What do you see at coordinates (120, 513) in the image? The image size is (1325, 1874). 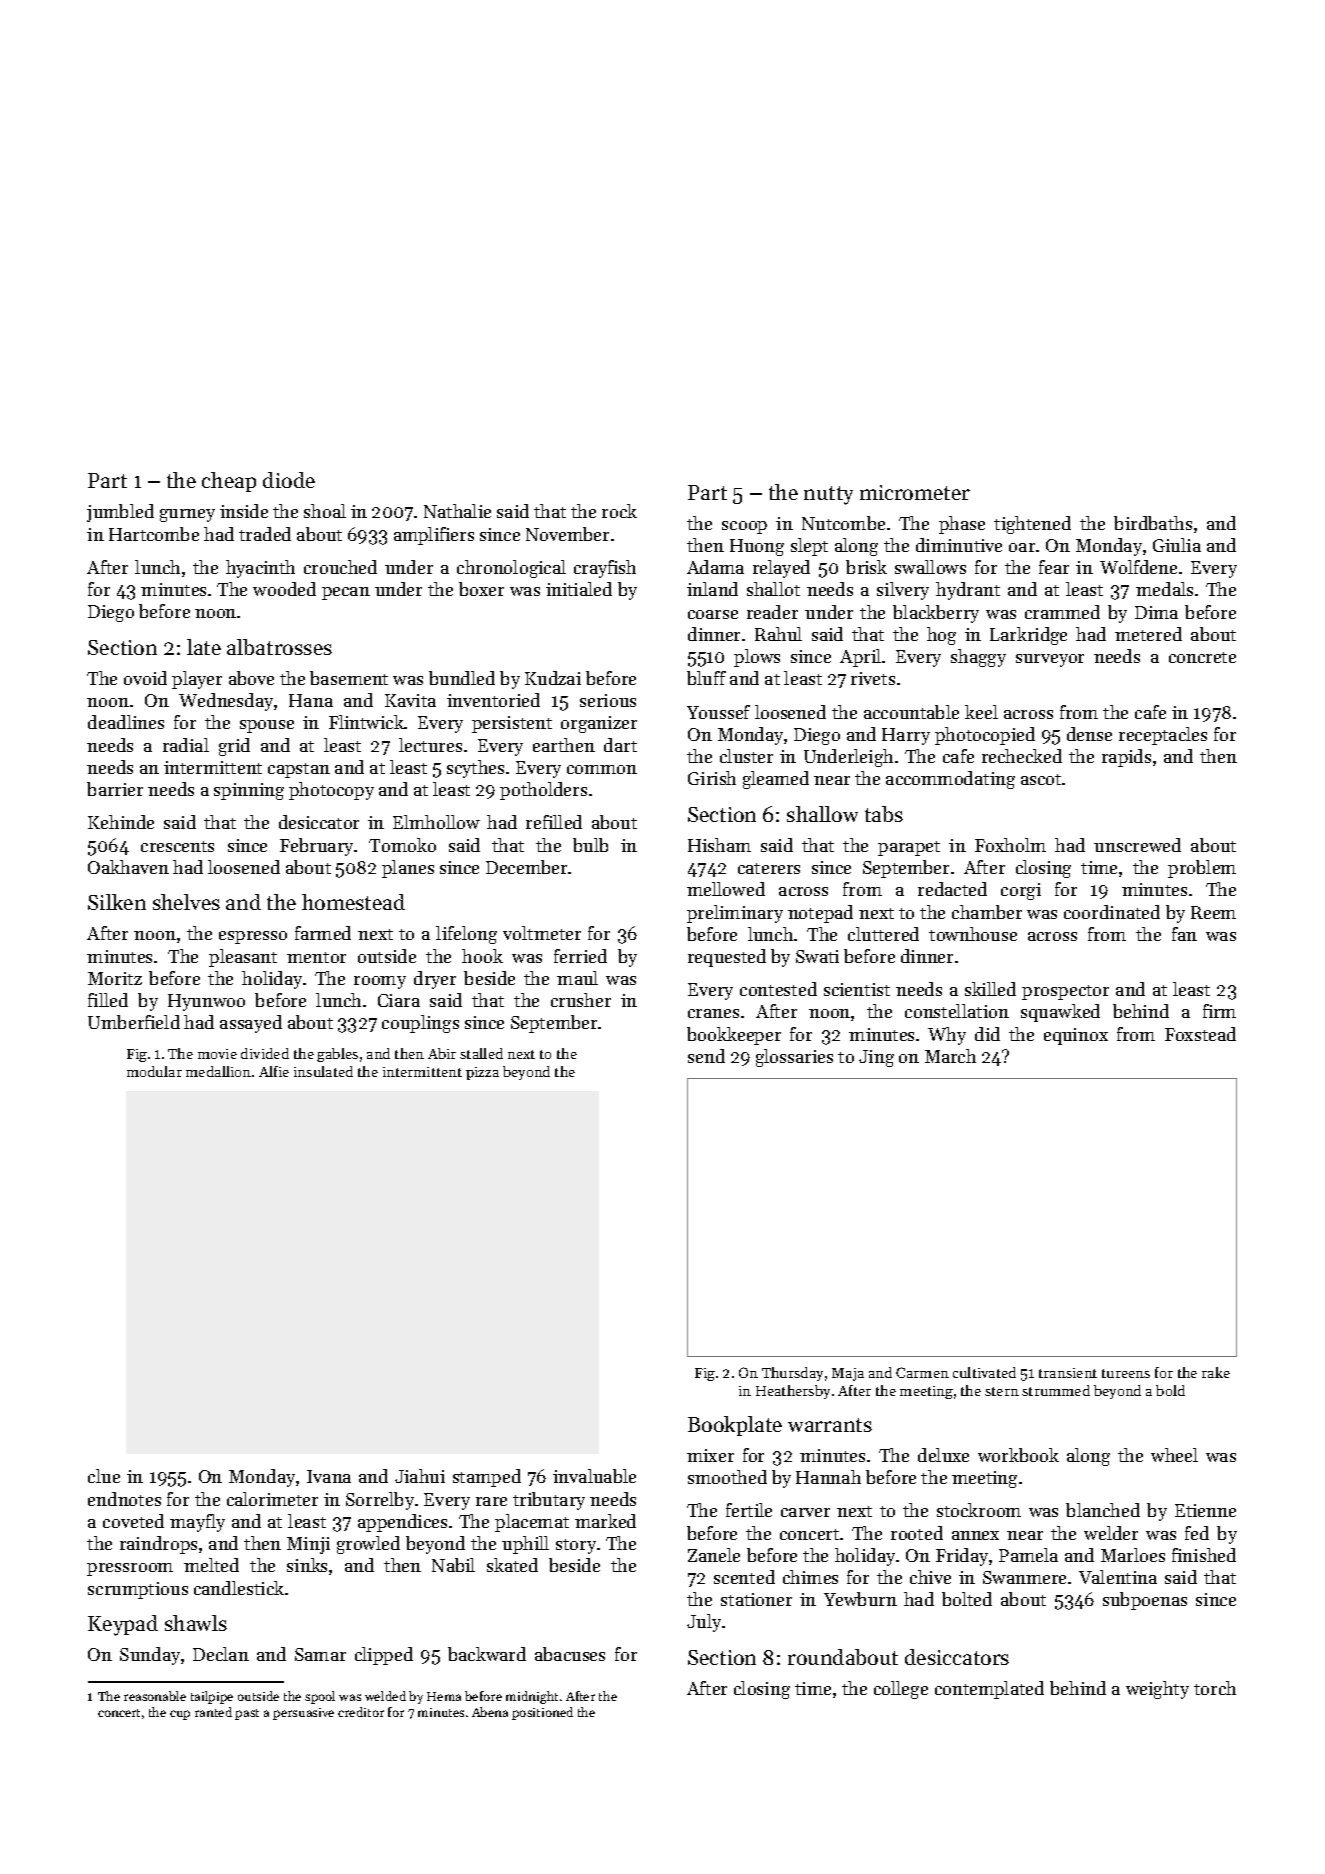 I see `jumbled` at bounding box center [120, 513].
